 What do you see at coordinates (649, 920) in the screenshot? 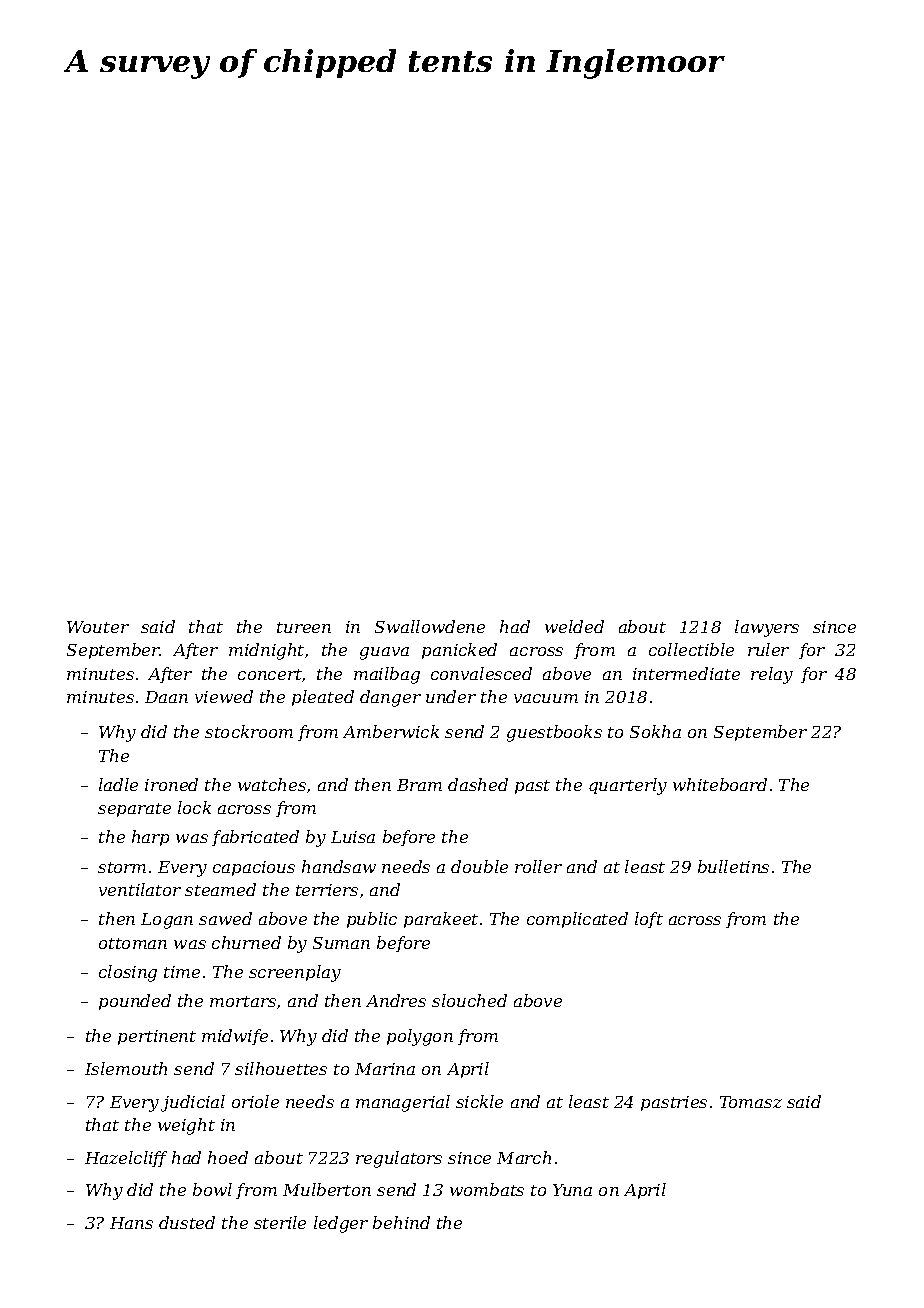
I see `loft` at bounding box center [649, 920].
